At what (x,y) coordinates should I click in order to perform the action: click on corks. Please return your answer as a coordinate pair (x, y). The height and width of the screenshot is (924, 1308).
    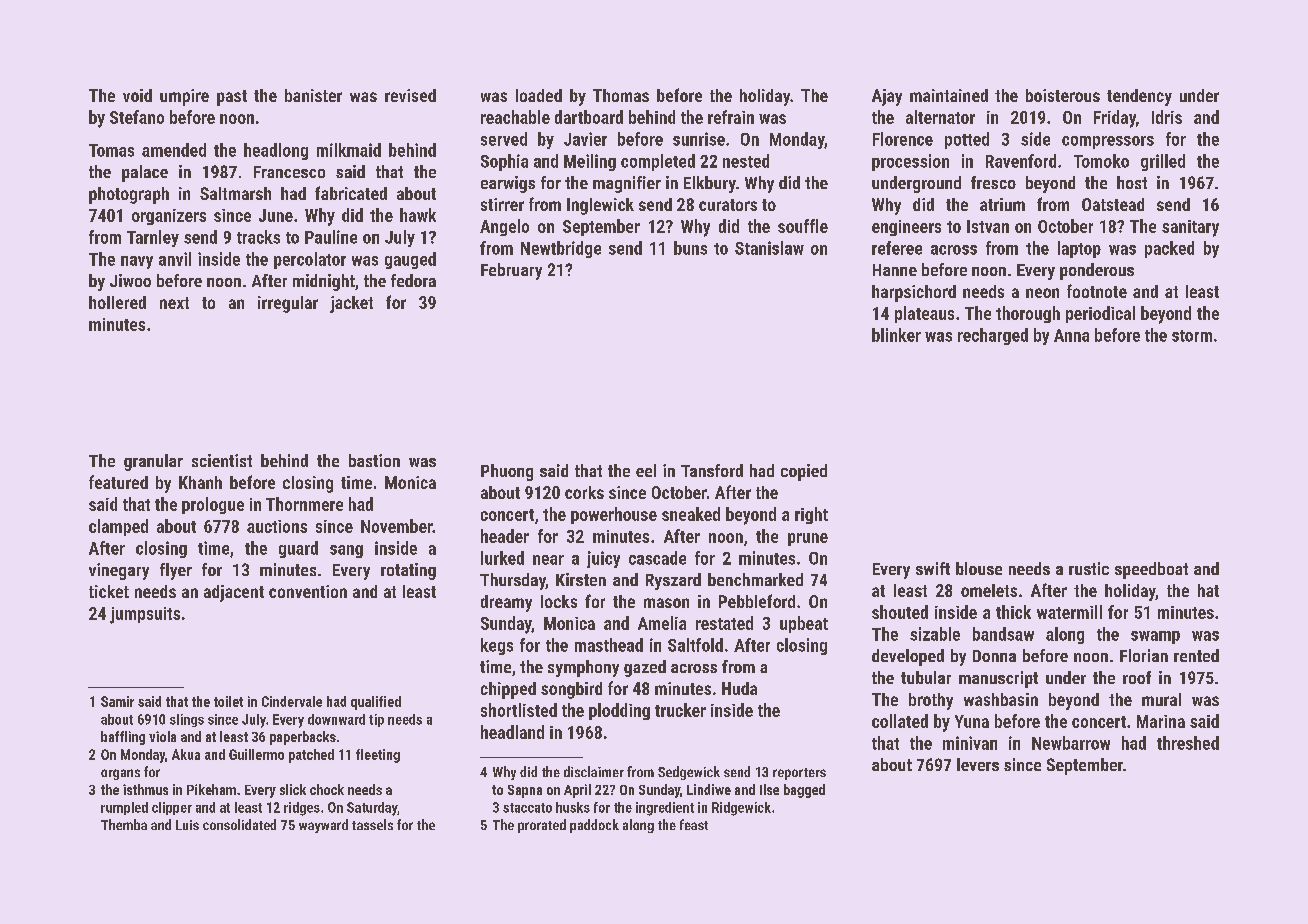
    Looking at the image, I should click on (584, 492).
